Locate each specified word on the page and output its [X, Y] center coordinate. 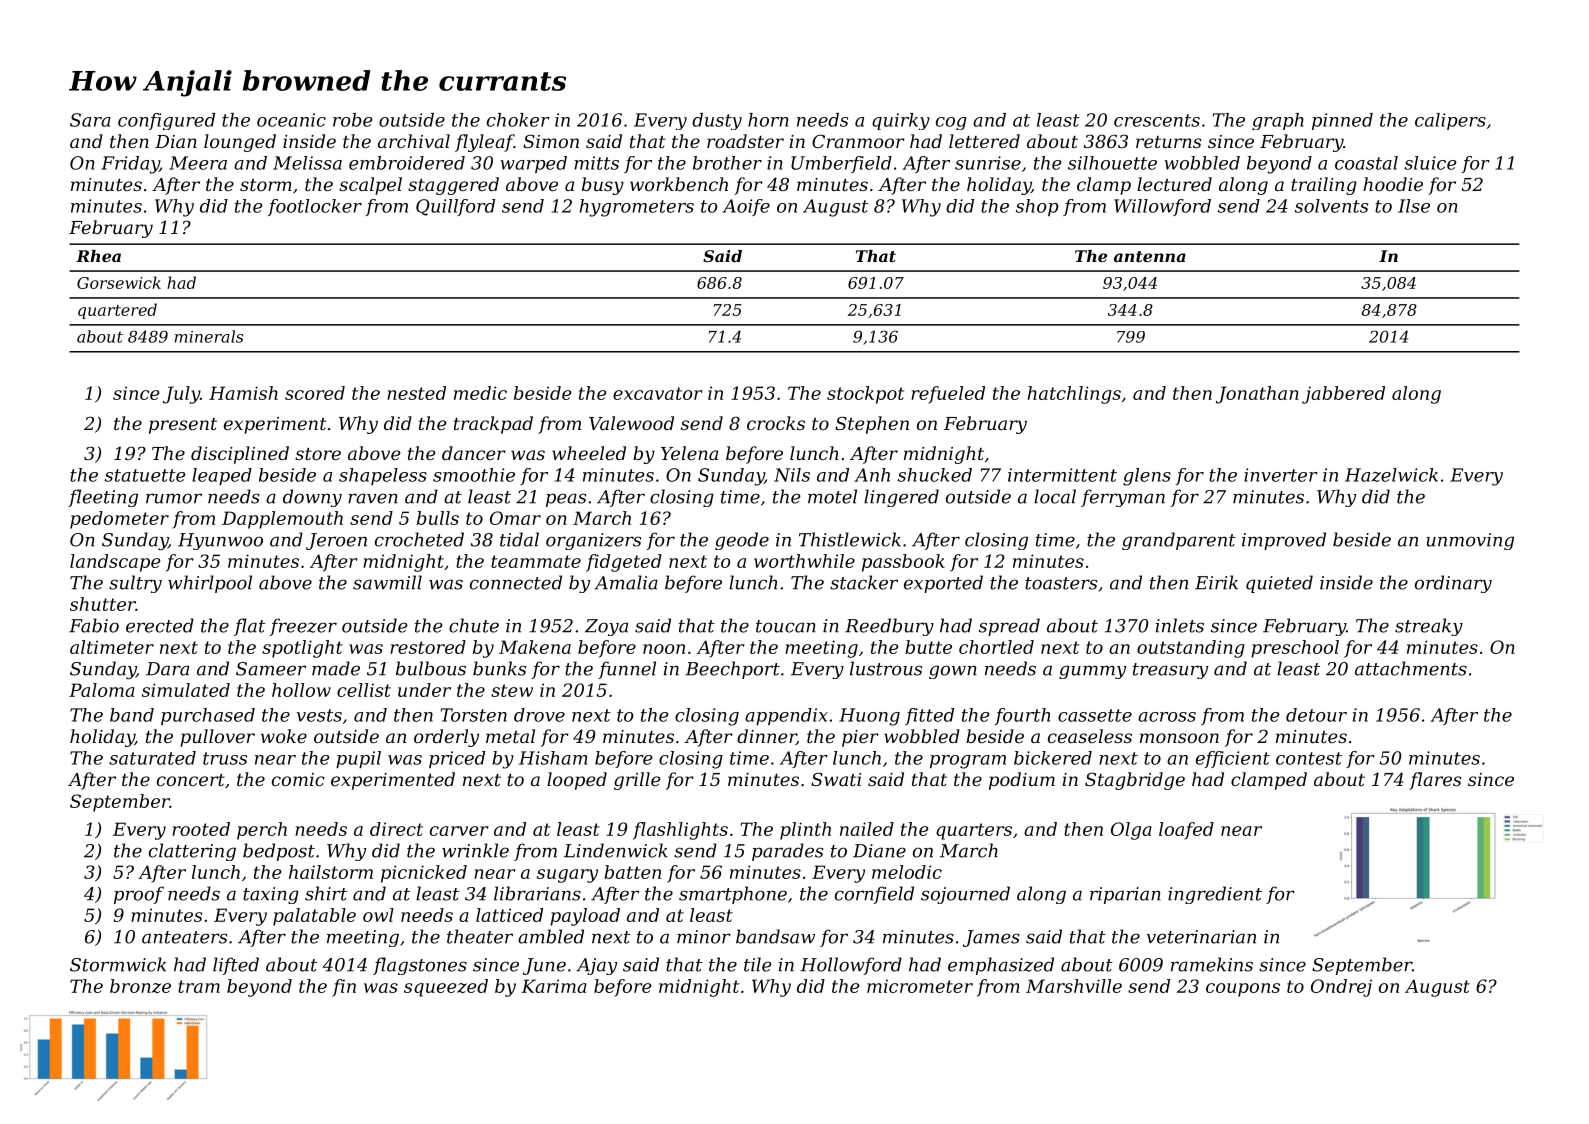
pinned [1342, 121]
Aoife [746, 207]
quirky [901, 121]
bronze [140, 986]
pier [860, 738]
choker [518, 120]
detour [1316, 715]
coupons [1243, 990]
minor [704, 937]
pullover [217, 738]
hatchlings [1074, 395]
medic [480, 393]
